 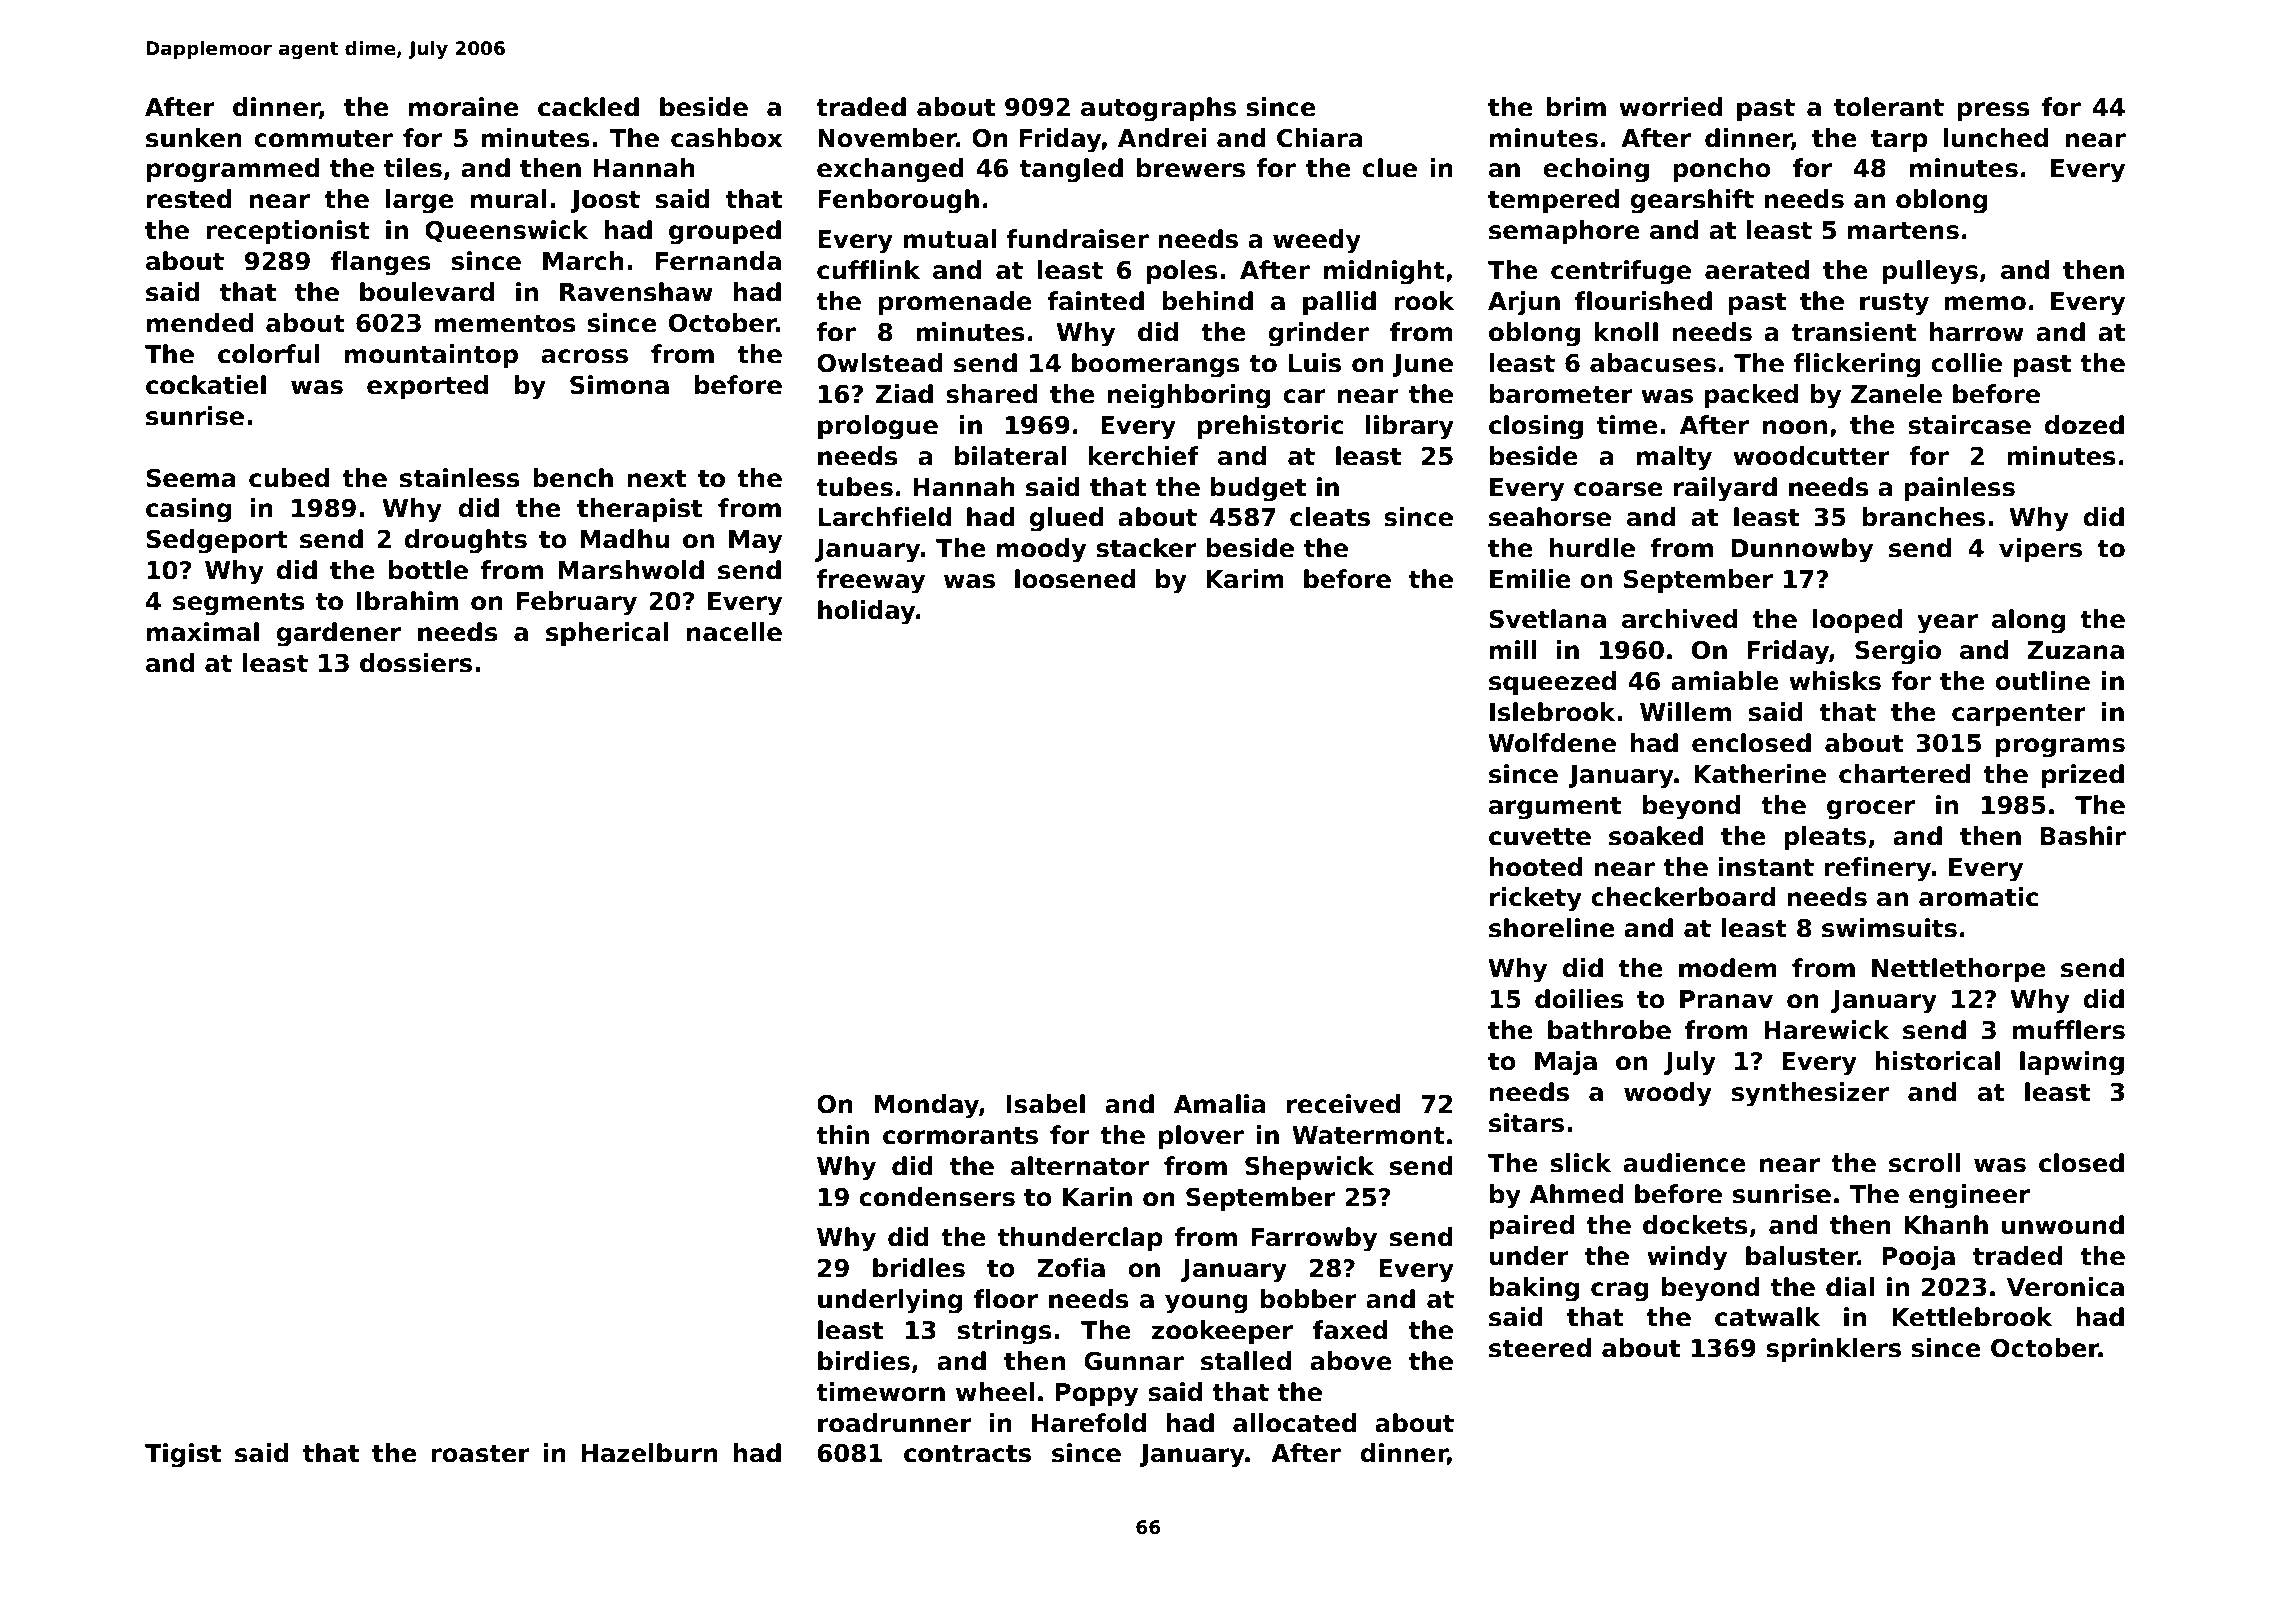 I want to click on Harefold, so click(x=1089, y=1423).
